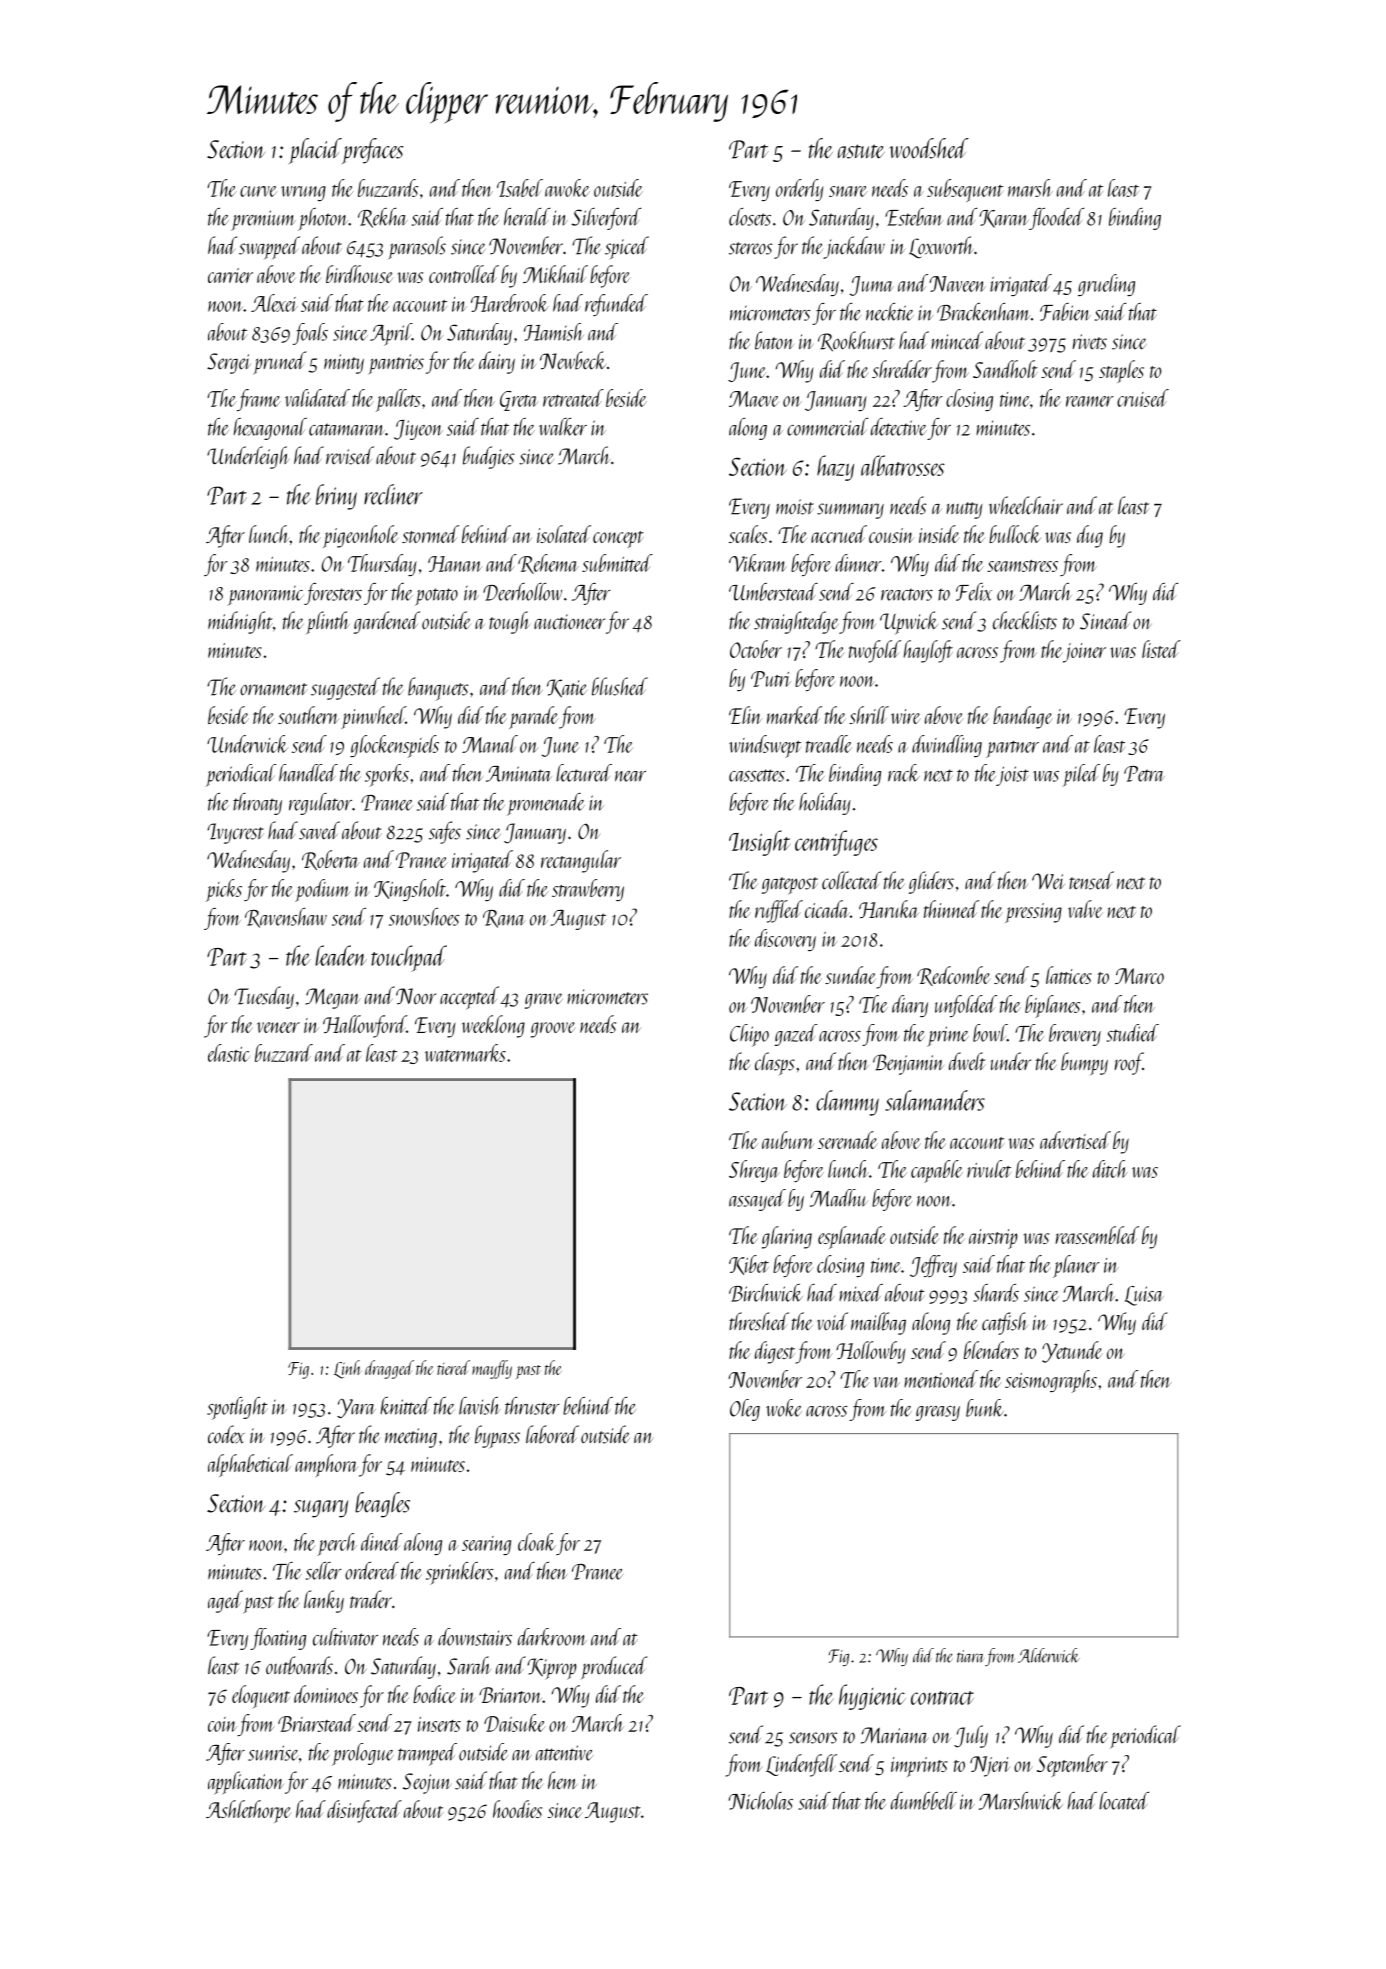  I want to click on studied, so click(1133, 1033).
